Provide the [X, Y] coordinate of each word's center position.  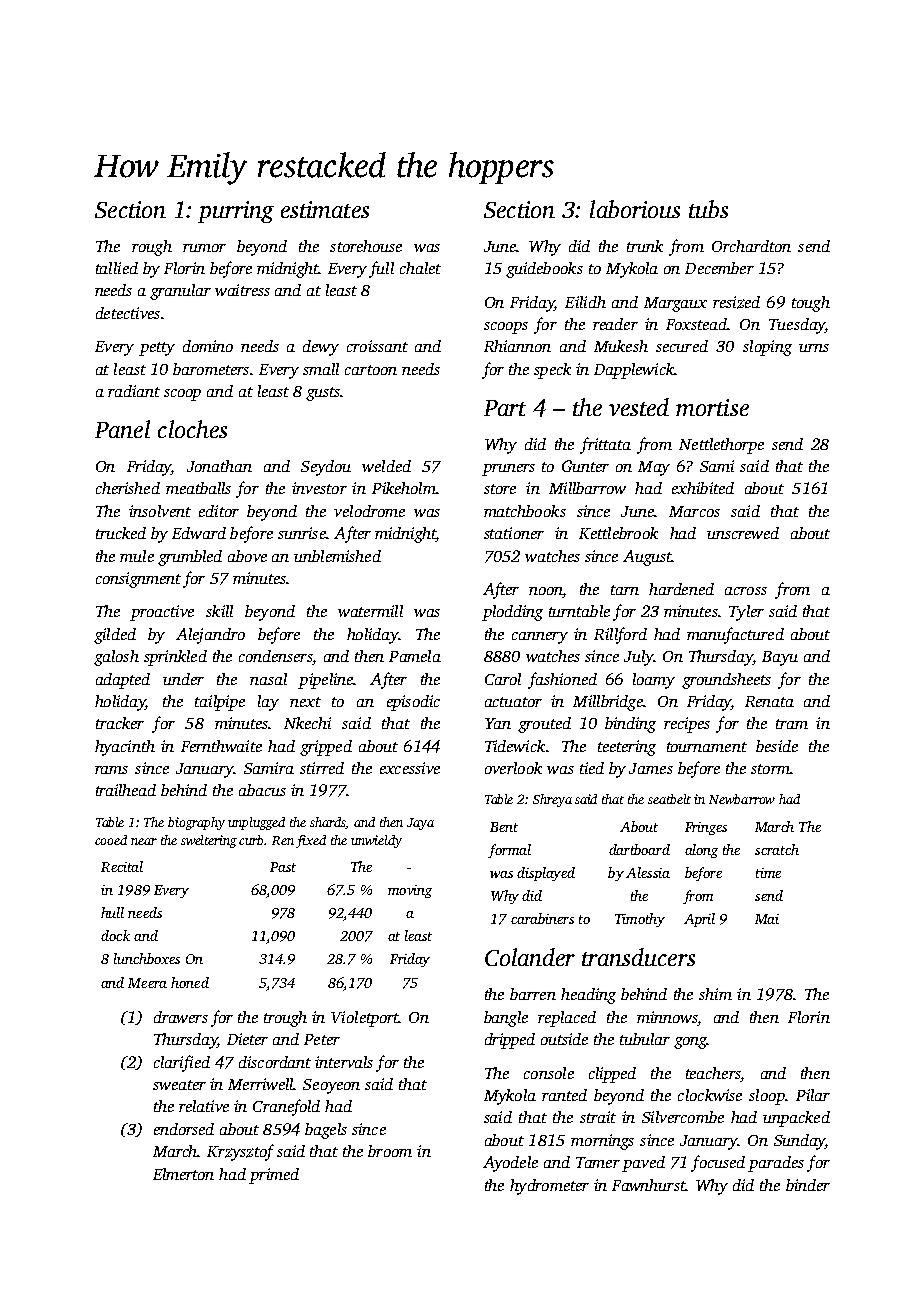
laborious [635, 209]
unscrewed [743, 533]
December [719, 268]
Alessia [648, 872]
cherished [128, 488]
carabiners [542, 918]
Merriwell [261, 1084]
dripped [510, 1041]
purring [236, 212]
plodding [512, 613]
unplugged [256, 823]
